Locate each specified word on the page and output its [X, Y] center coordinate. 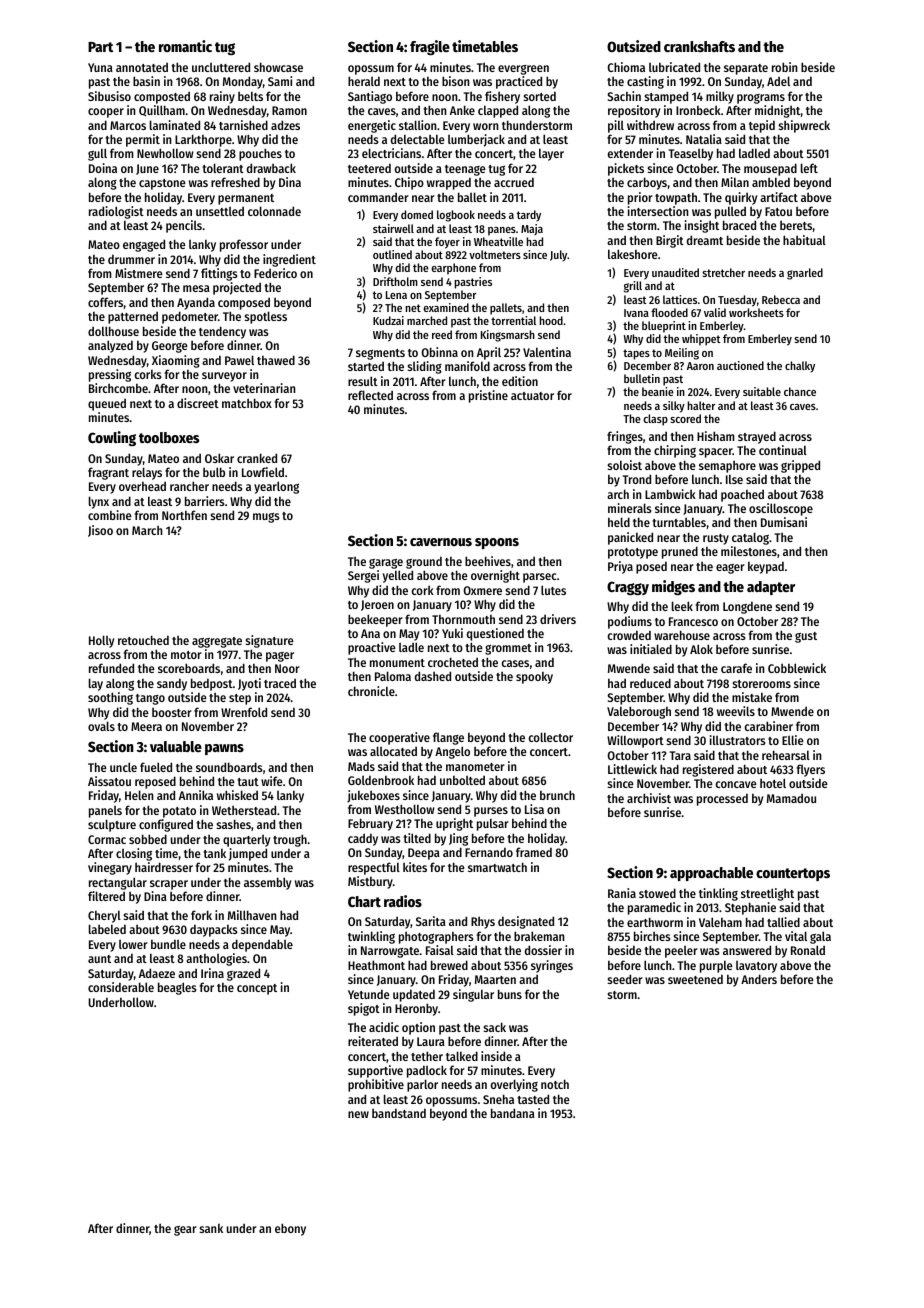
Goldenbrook [381, 780]
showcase [278, 67]
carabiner [768, 726]
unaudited [675, 272]
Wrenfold [244, 712]
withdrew [650, 125]
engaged [144, 245]
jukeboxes [373, 796]
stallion [418, 125]
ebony [290, 1229]
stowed [657, 893]
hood [551, 320]
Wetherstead [244, 810]
